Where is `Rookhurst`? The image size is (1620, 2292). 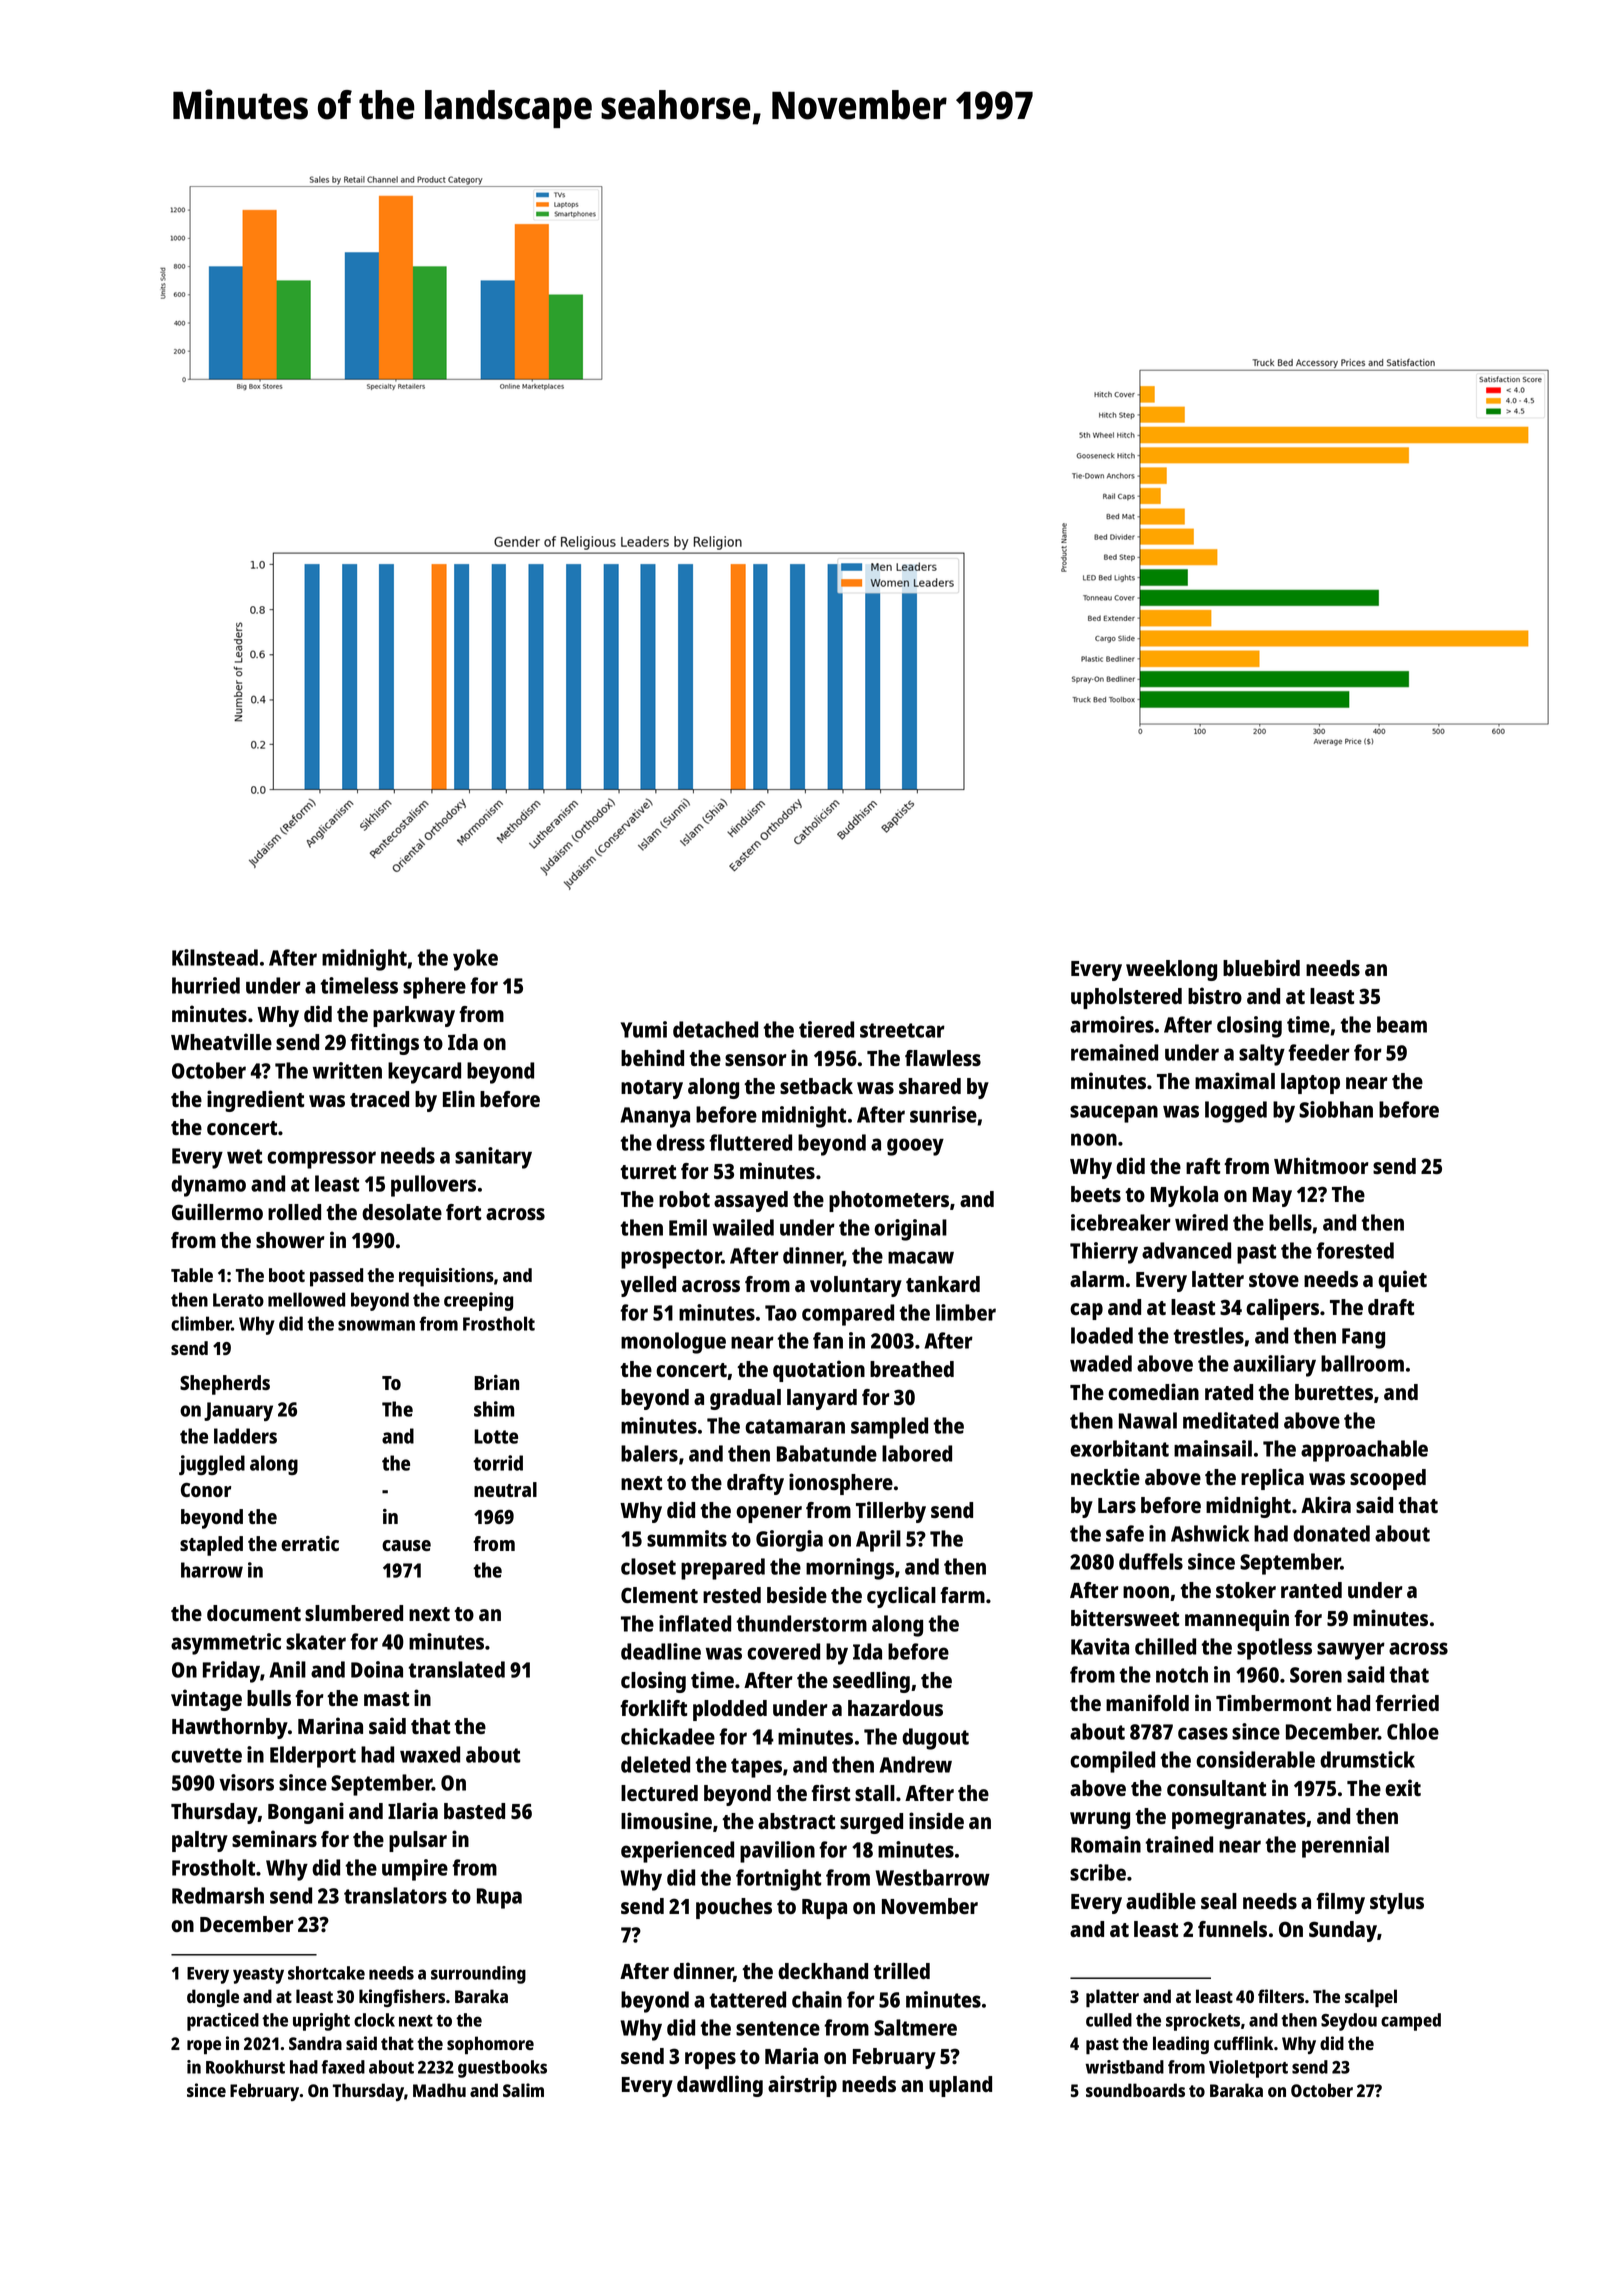
Rookhurst is located at coordinates (245, 2067).
